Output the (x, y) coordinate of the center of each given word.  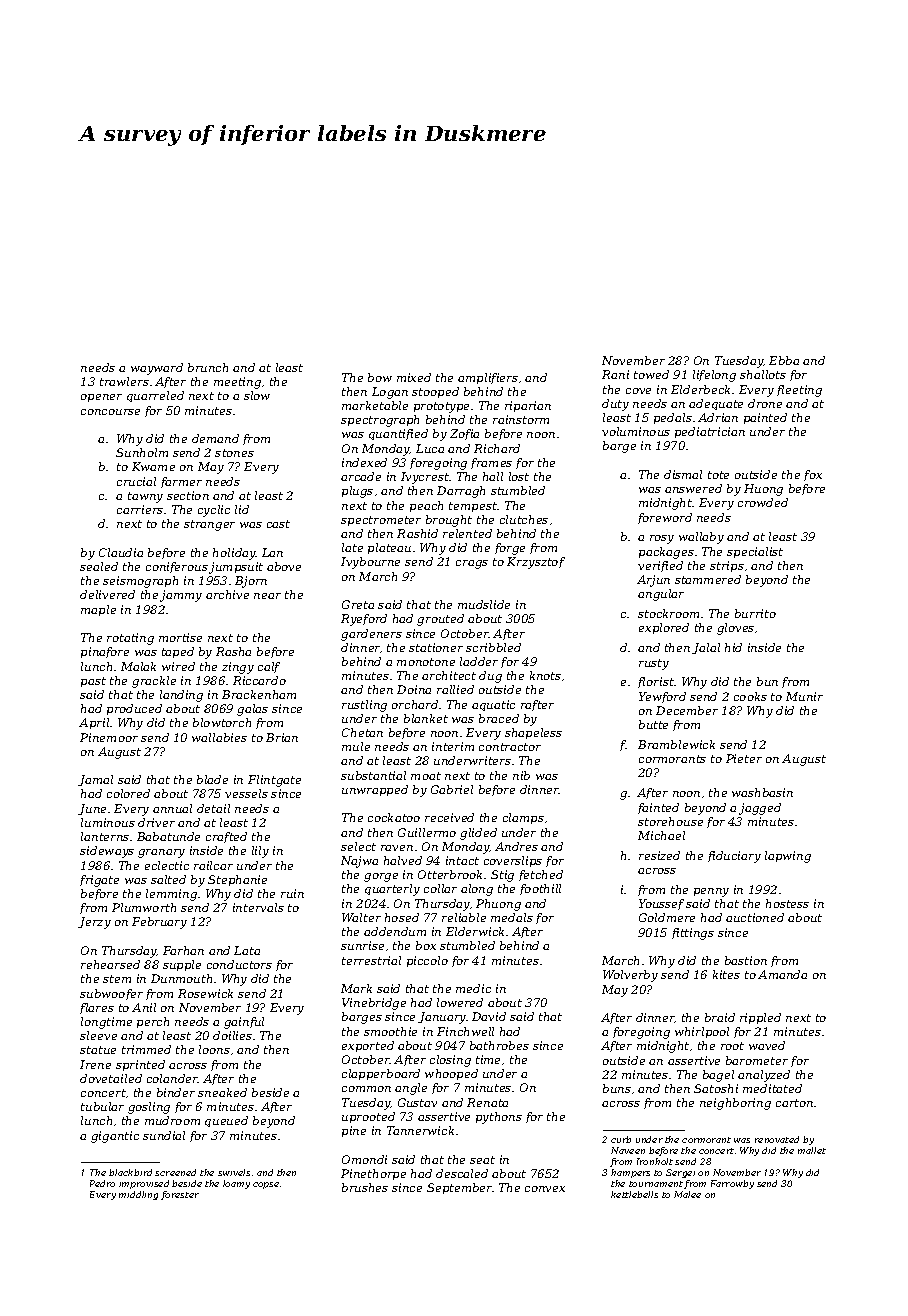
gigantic (115, 1137)
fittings (693, 934)
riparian (528, 406)
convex (545, 1189)
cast (278, 524)
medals (512, 917)
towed (651, 374)
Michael (661, 835)
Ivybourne (370, 563)
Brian (282, 737)
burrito (755, 613)
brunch (208, 367)
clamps (523, 818)
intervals (258, 907)
